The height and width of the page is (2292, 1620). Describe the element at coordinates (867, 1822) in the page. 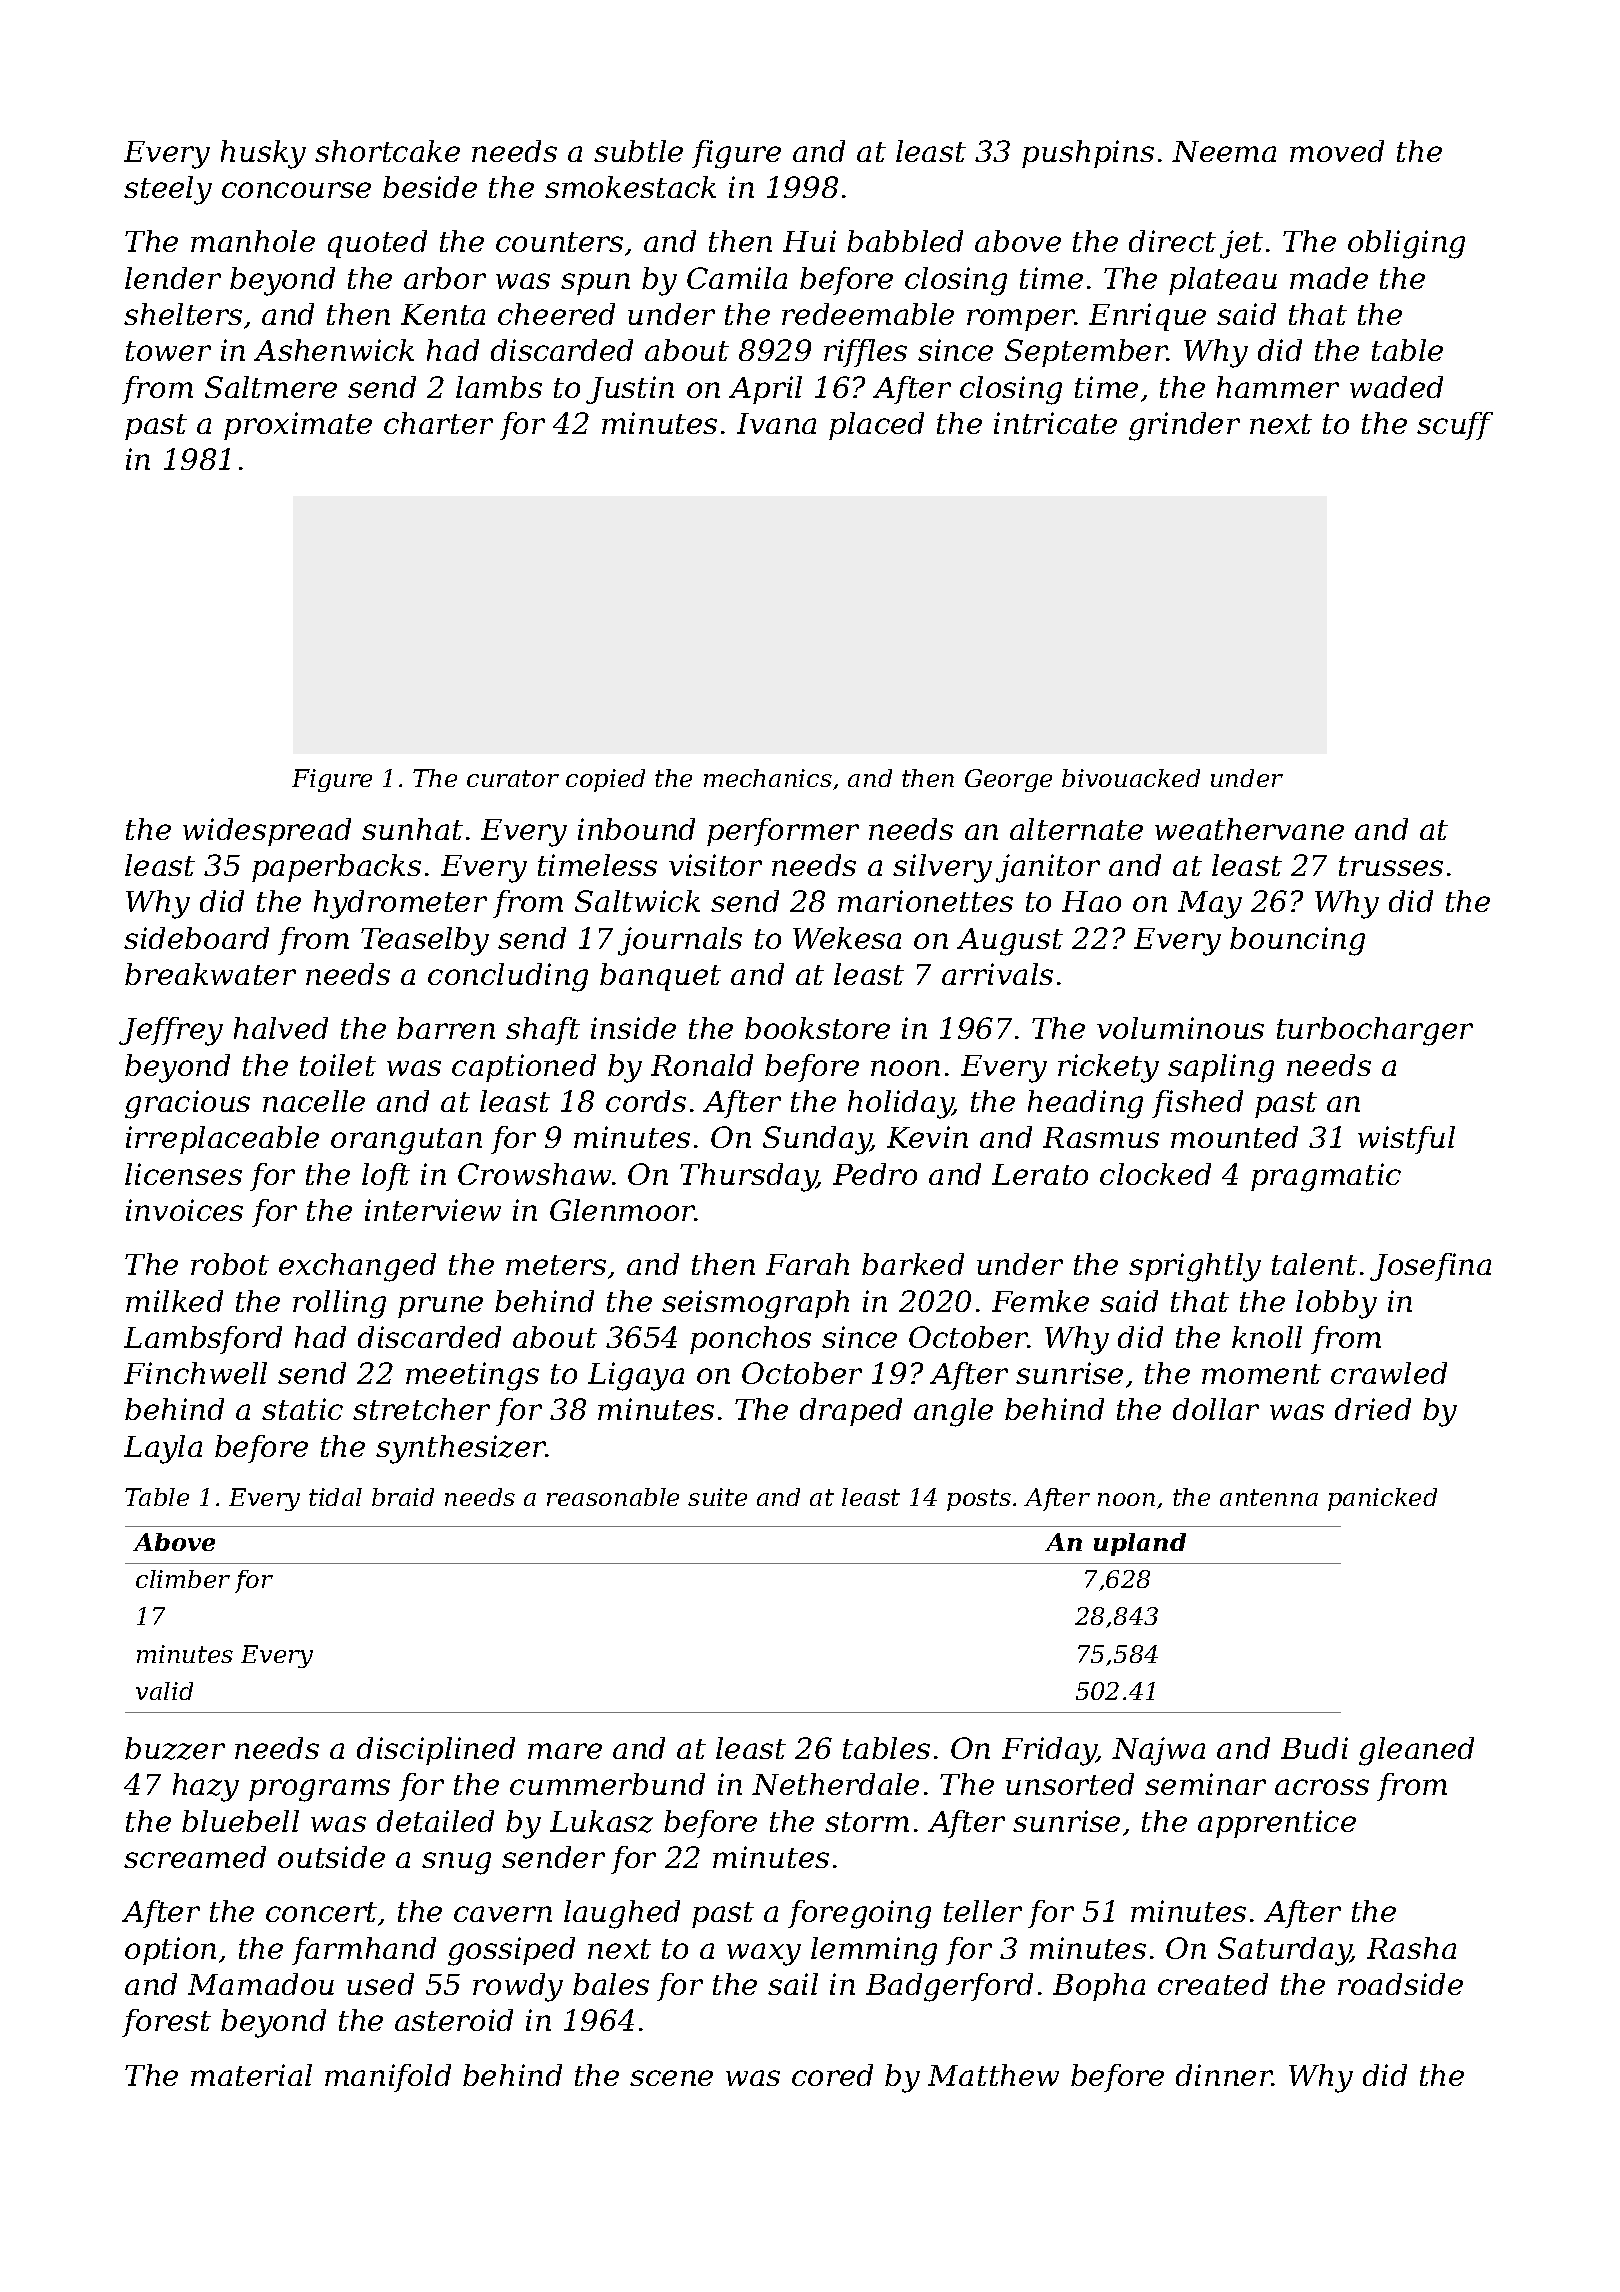

I see `storm` at that location.
